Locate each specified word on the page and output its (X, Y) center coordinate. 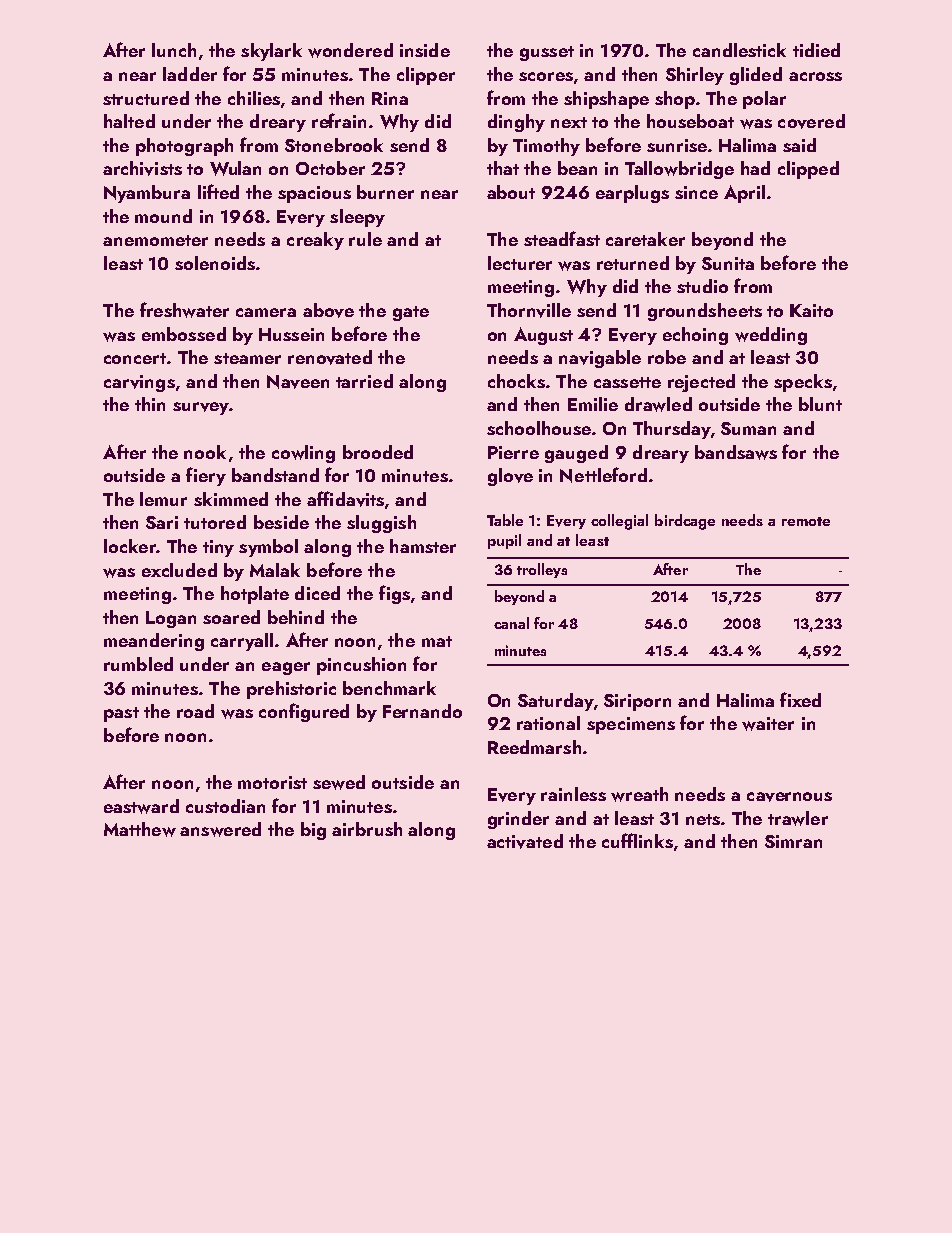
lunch (174, 50)
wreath (639, 794)
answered (220, 829)
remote (806, 521)
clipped (808, 170)
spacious (314, 194)
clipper (426, 76)
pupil (504, 541)
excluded (179, 570)
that (503, 168)
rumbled (138, 664)
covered (811, 121)
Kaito (811, 310)
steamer (247, 358)
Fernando (422, 711)
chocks (516, 381)
